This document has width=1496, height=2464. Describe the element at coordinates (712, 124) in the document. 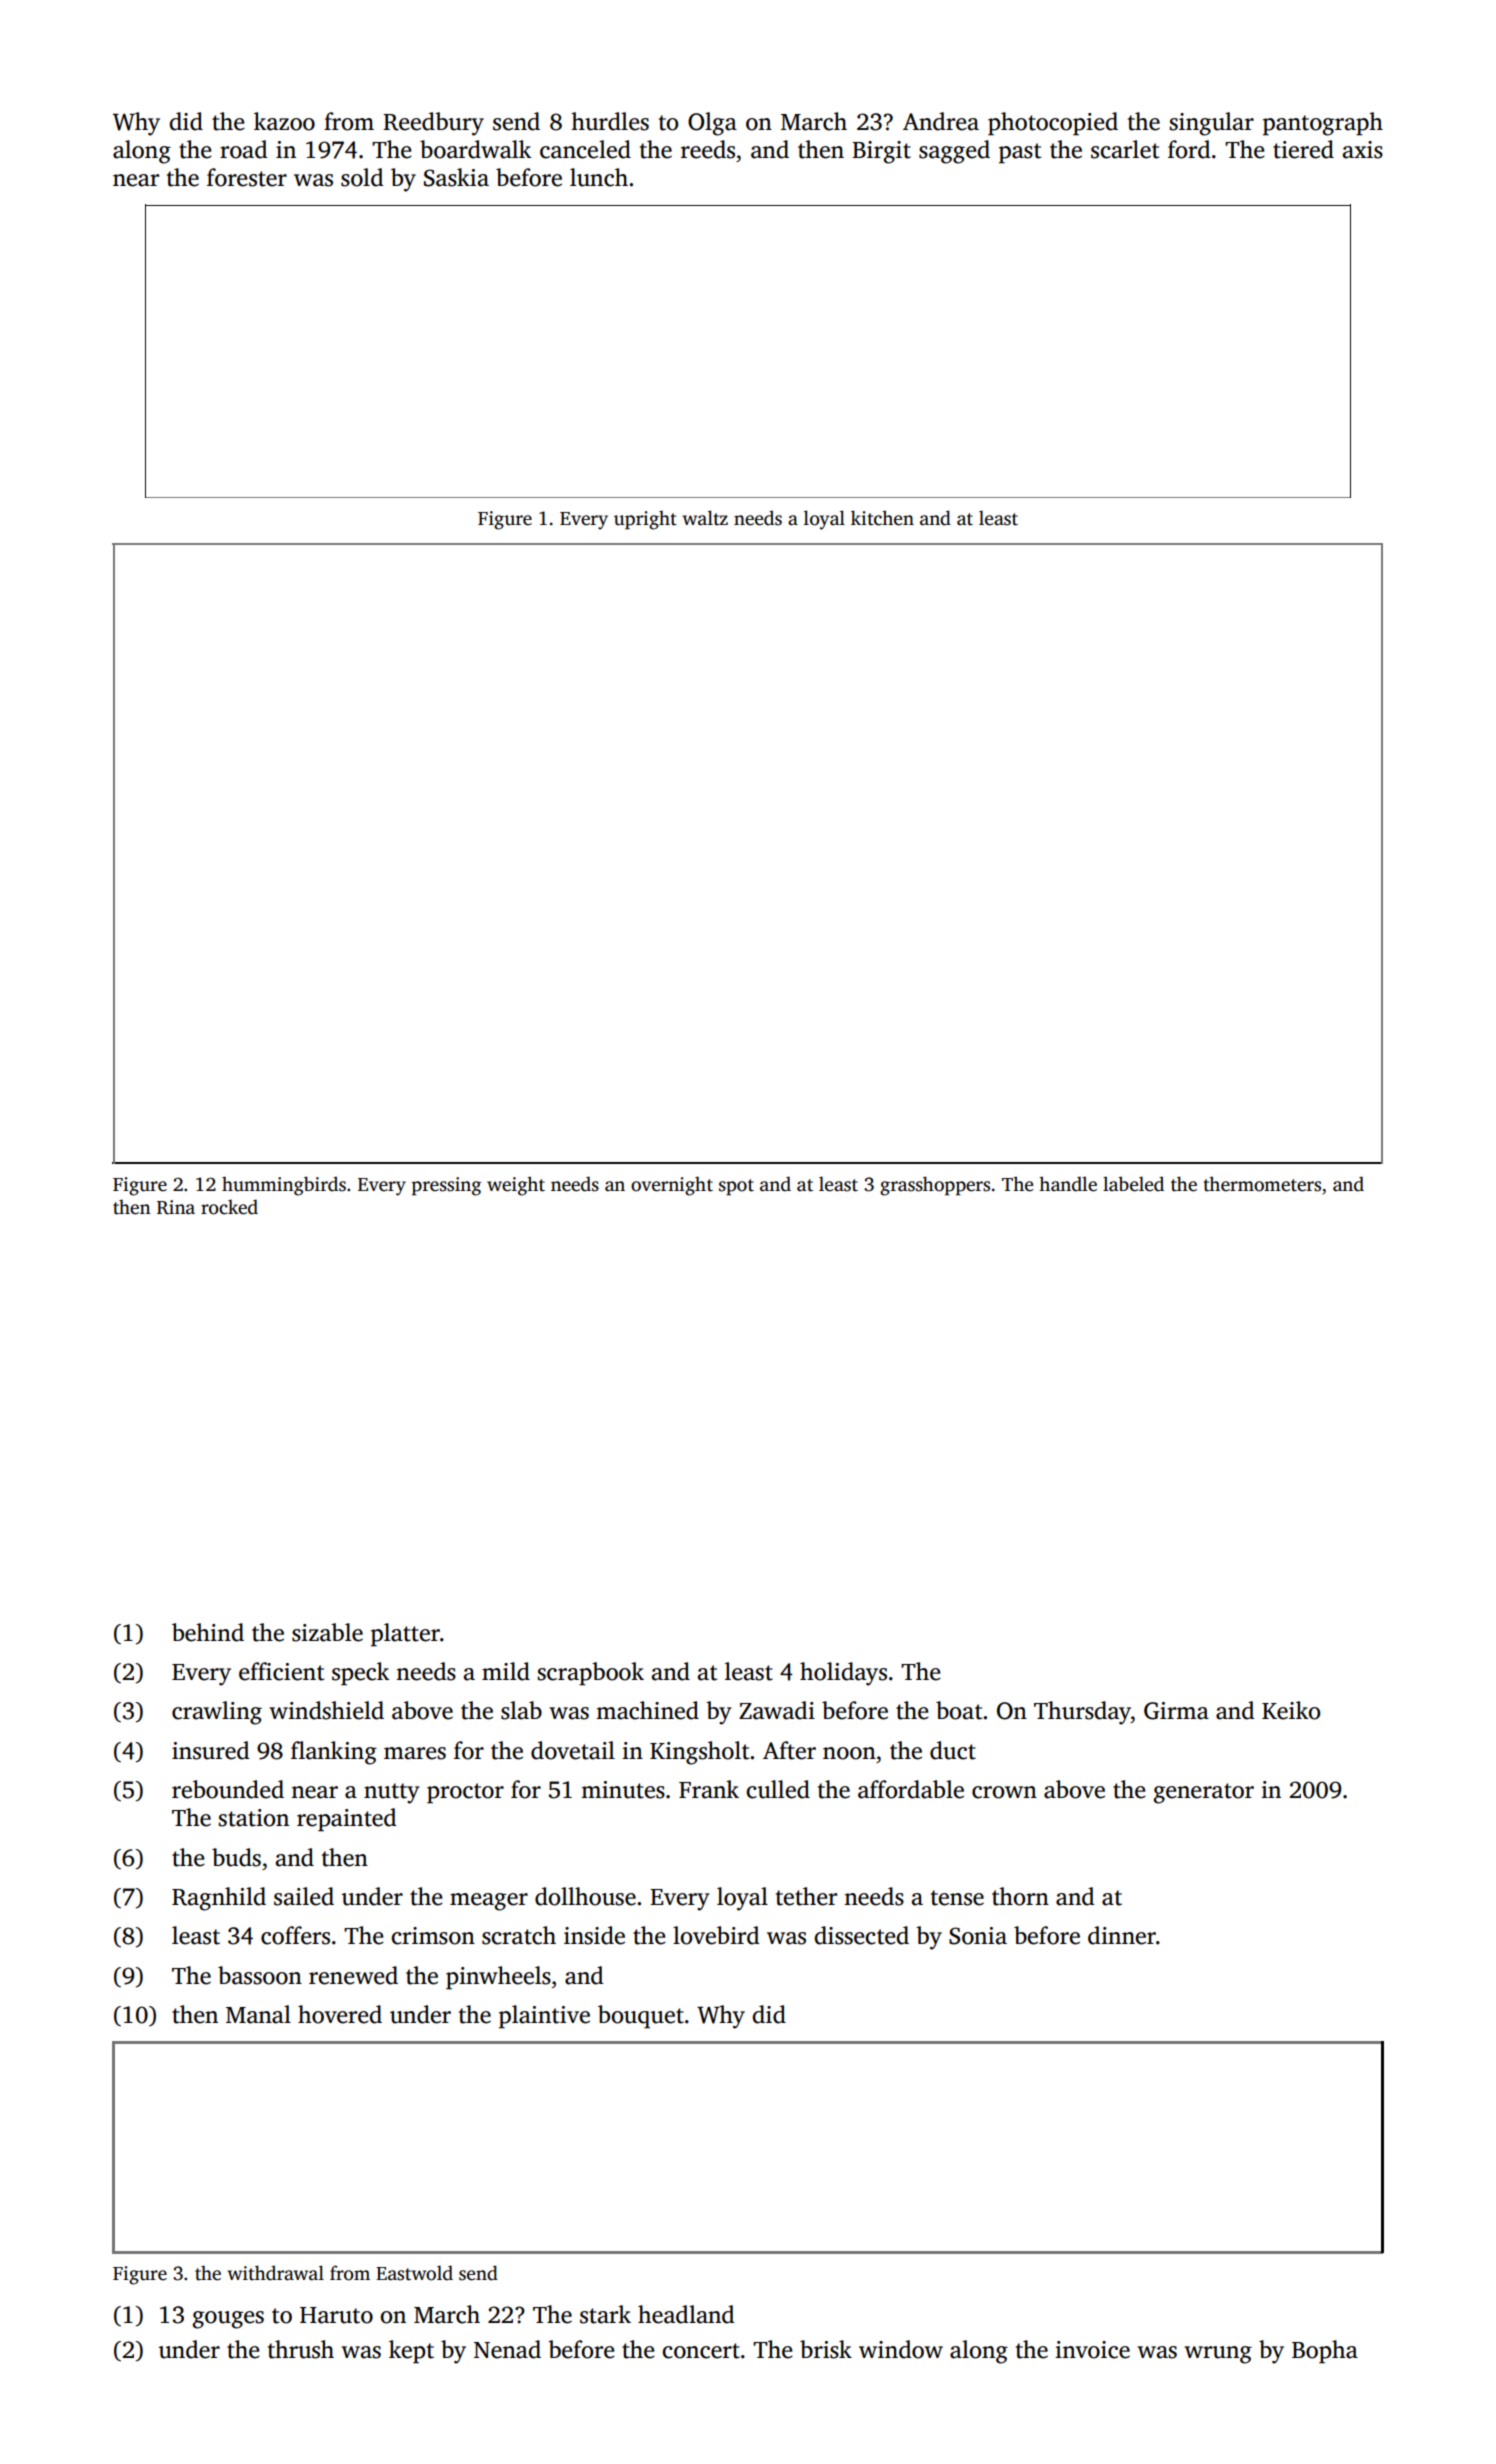

I see `Olga` at that location.
